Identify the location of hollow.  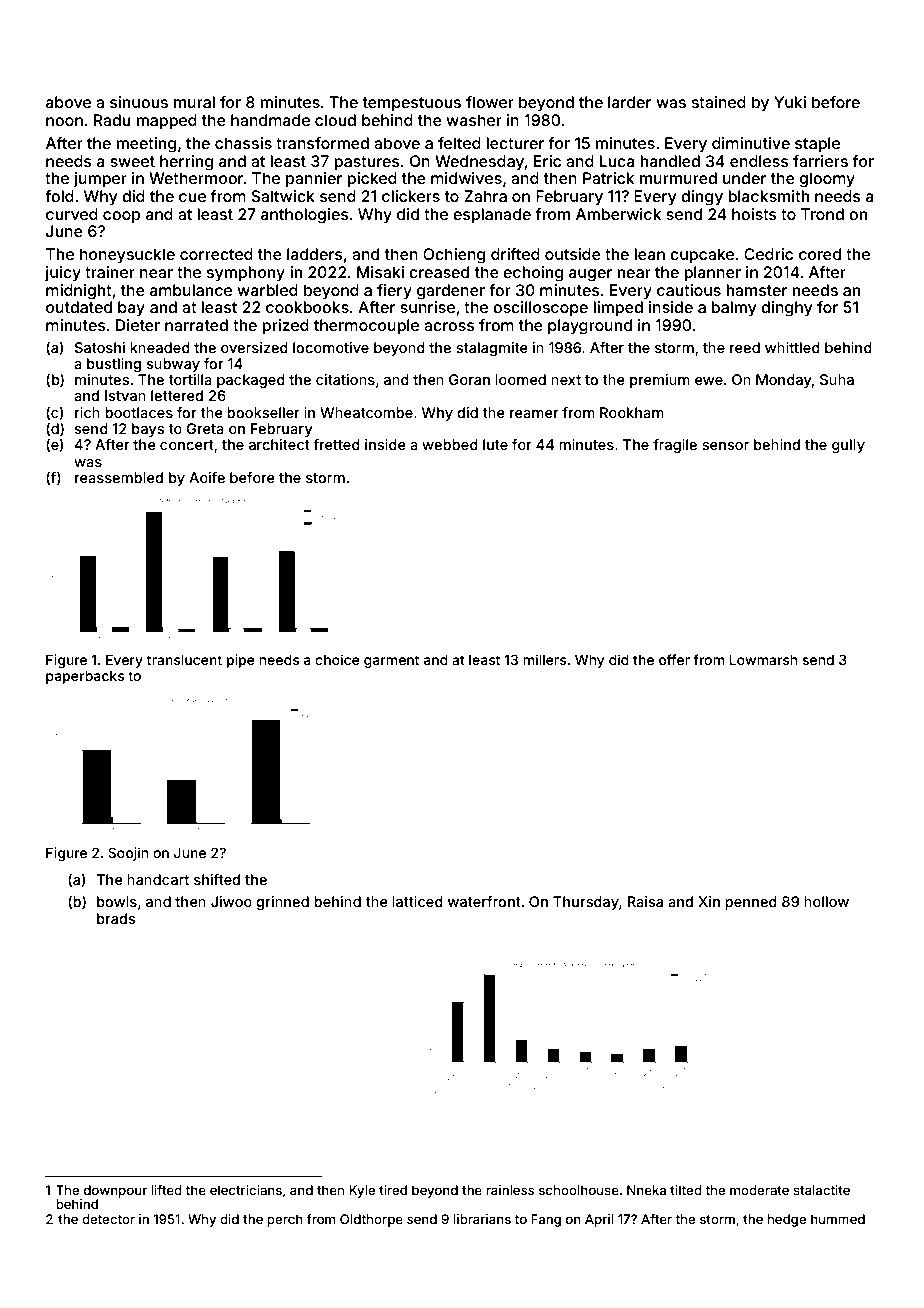
(826, 901).
